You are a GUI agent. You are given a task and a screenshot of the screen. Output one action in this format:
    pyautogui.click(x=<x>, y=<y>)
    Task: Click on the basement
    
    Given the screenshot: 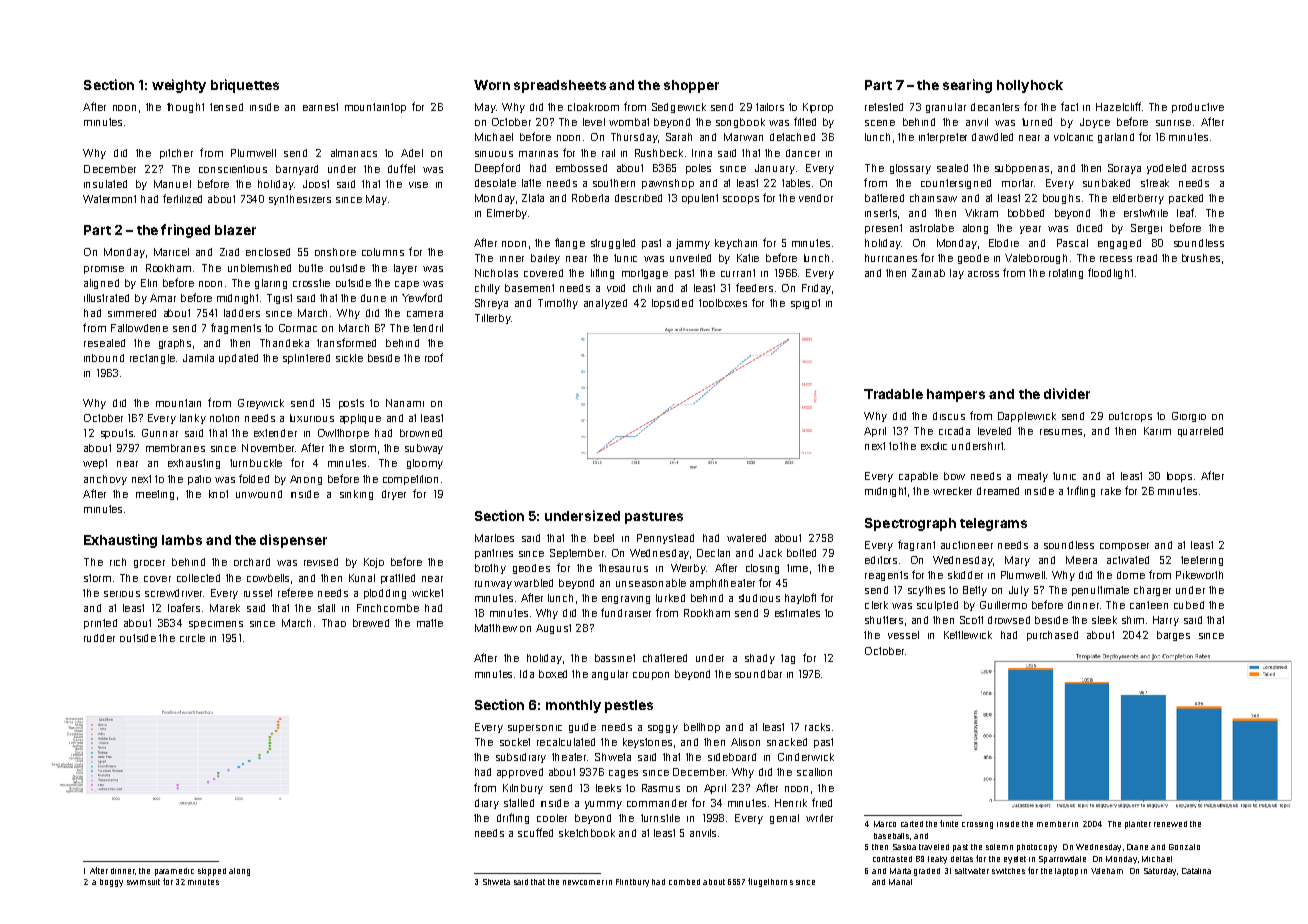 What is the action you would take?
    pyautogui.click(x=529, y=288)
